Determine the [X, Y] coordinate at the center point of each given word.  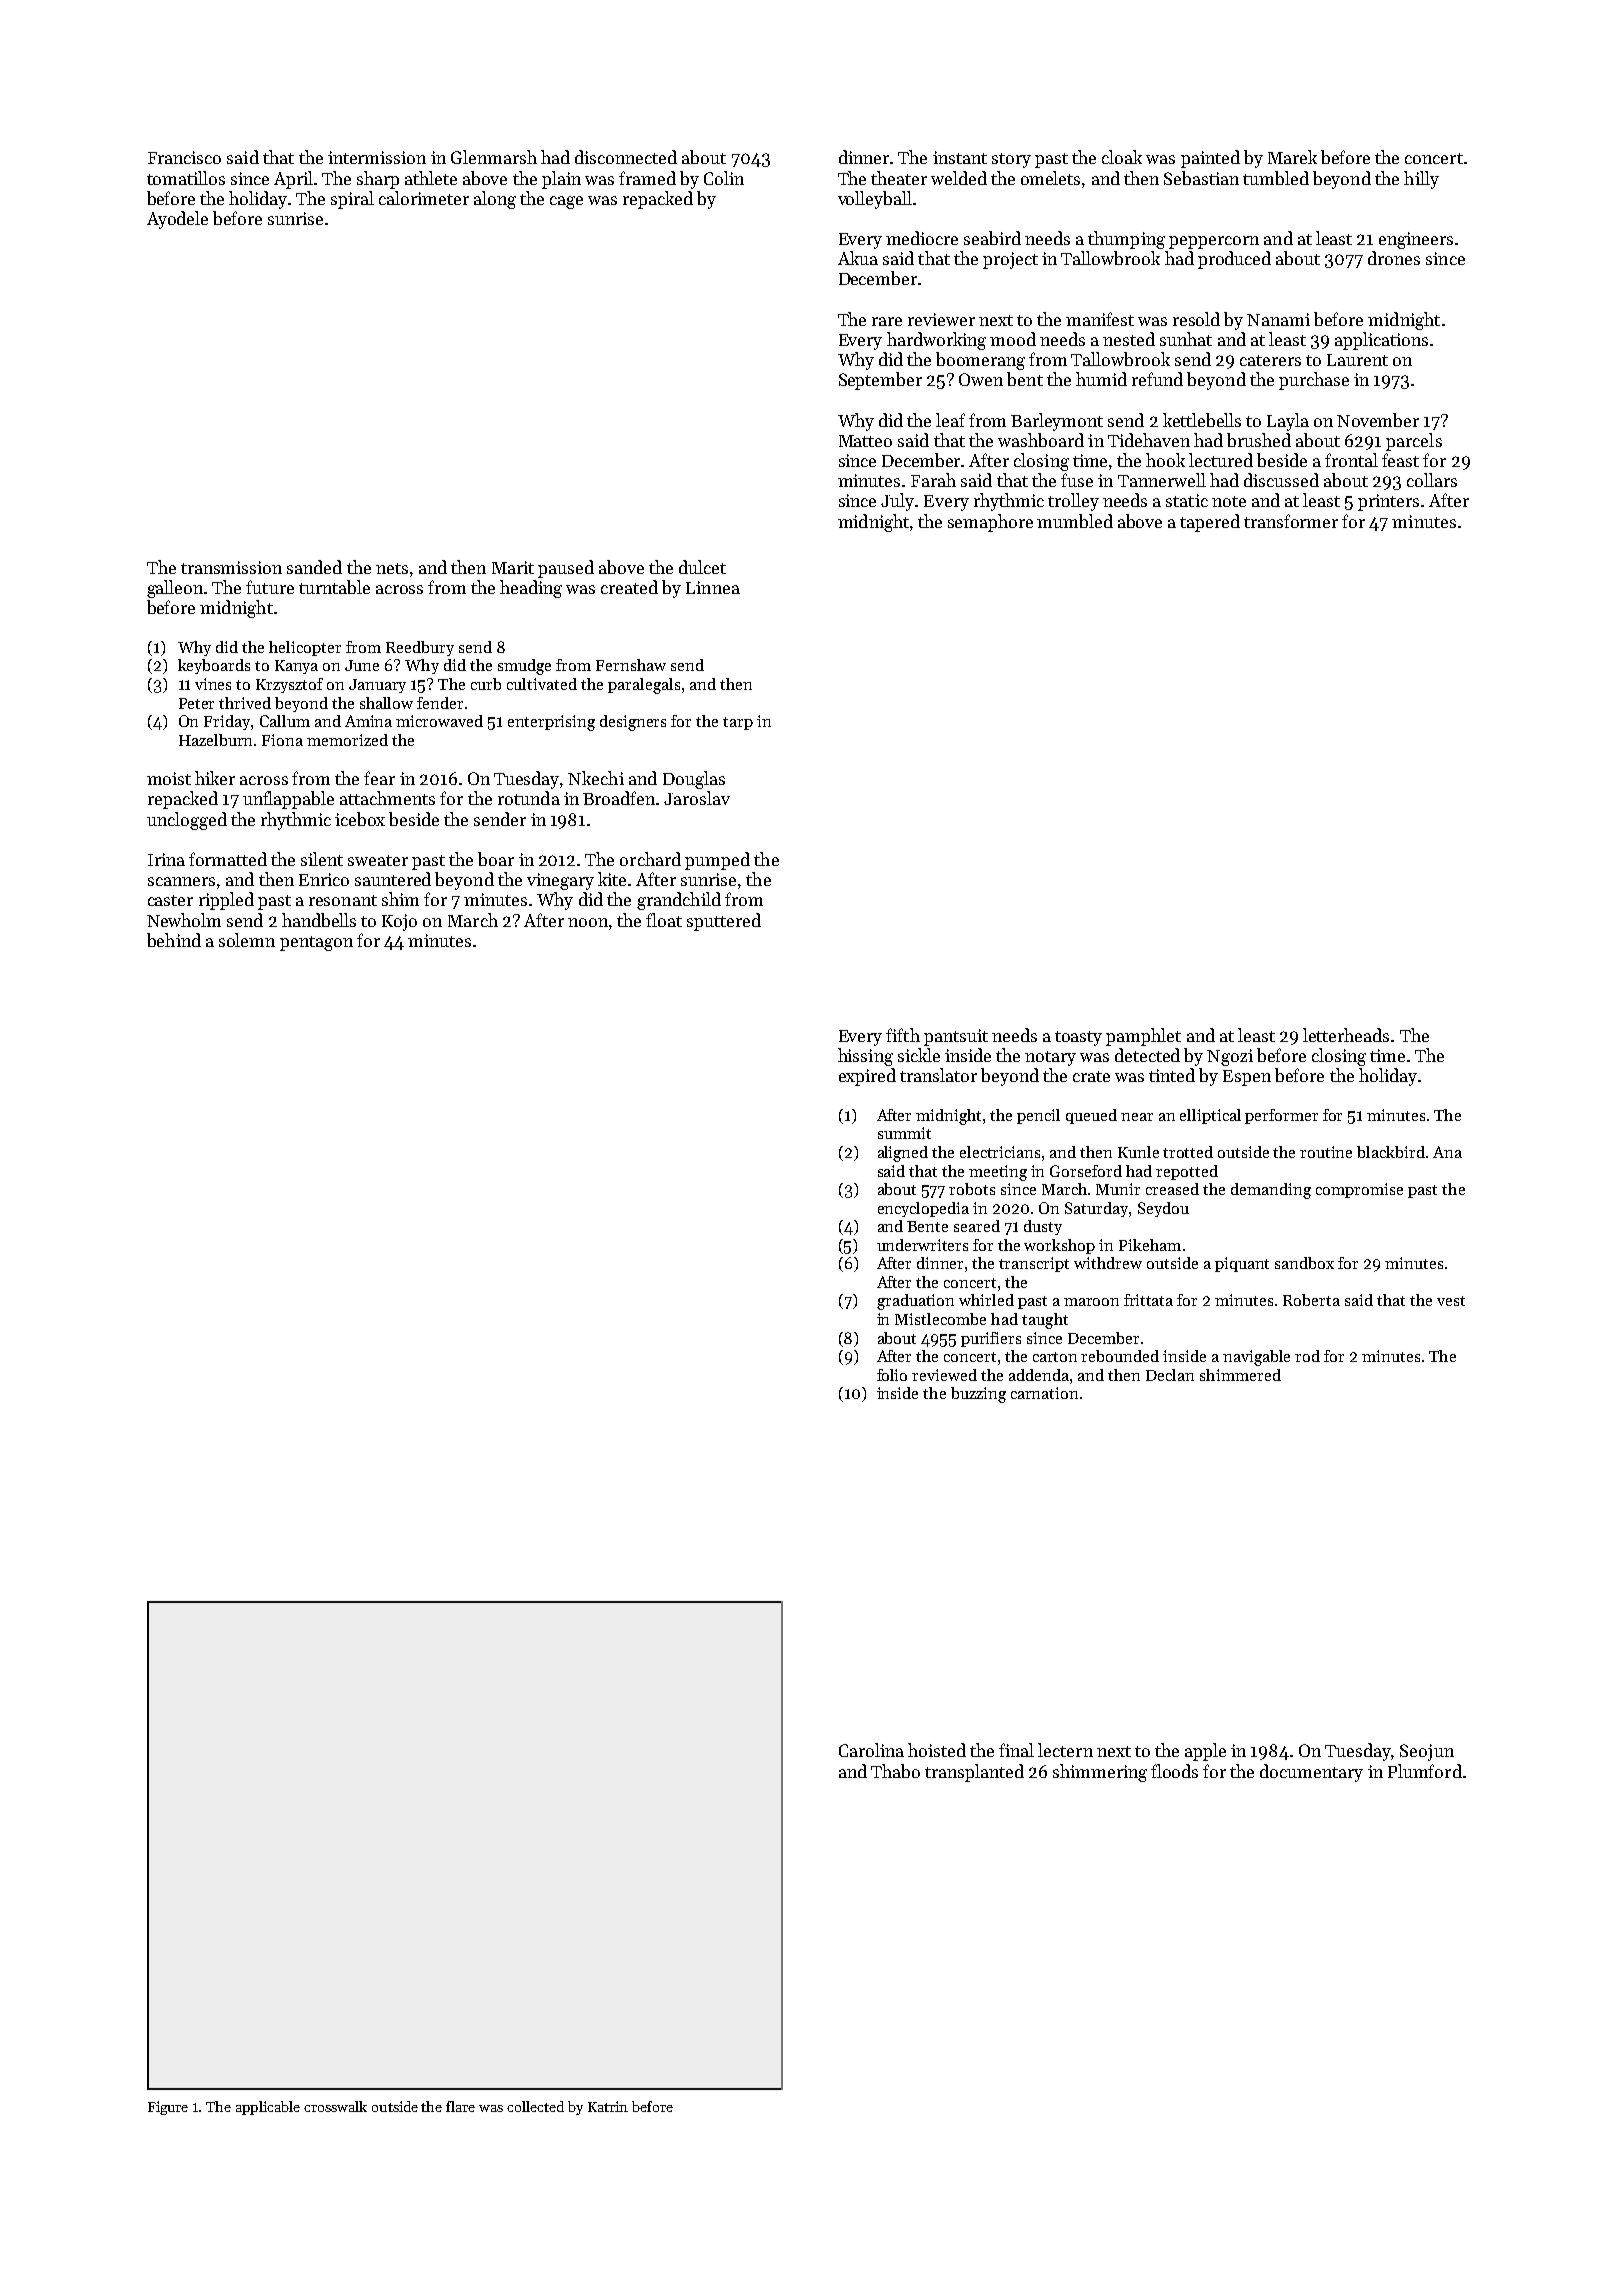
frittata [1148, 1300]
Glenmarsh [494, 157]
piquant [1242, 1264]
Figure [168, 2108]
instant [960, 157]
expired [867, 1077]
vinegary [560, 881]
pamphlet [1143, 1037]
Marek [1292, 157]
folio [892, 1375]
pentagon [316, 943]
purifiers [991, 1339]
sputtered [724, 922]
